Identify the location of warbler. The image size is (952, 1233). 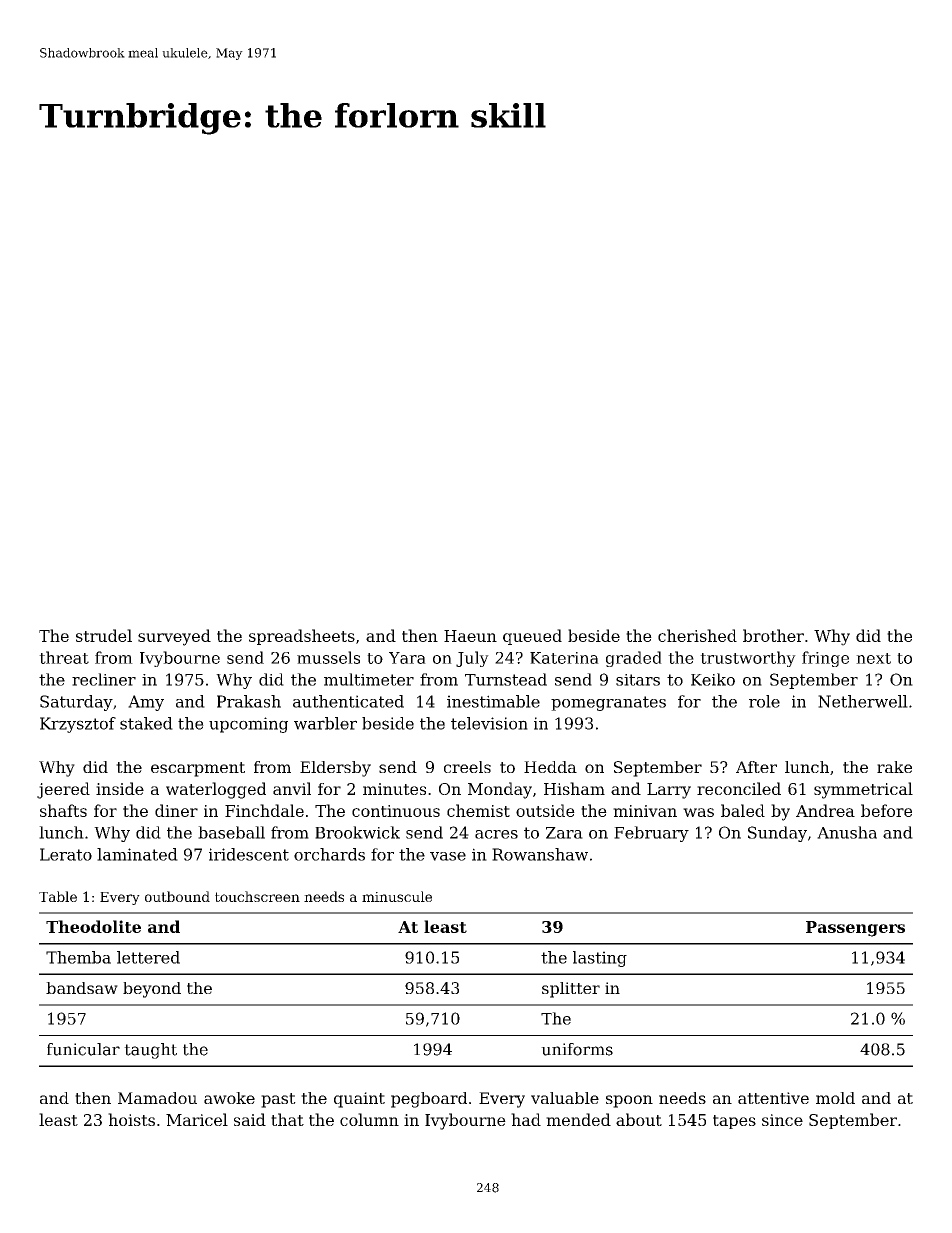
(325, 723).
